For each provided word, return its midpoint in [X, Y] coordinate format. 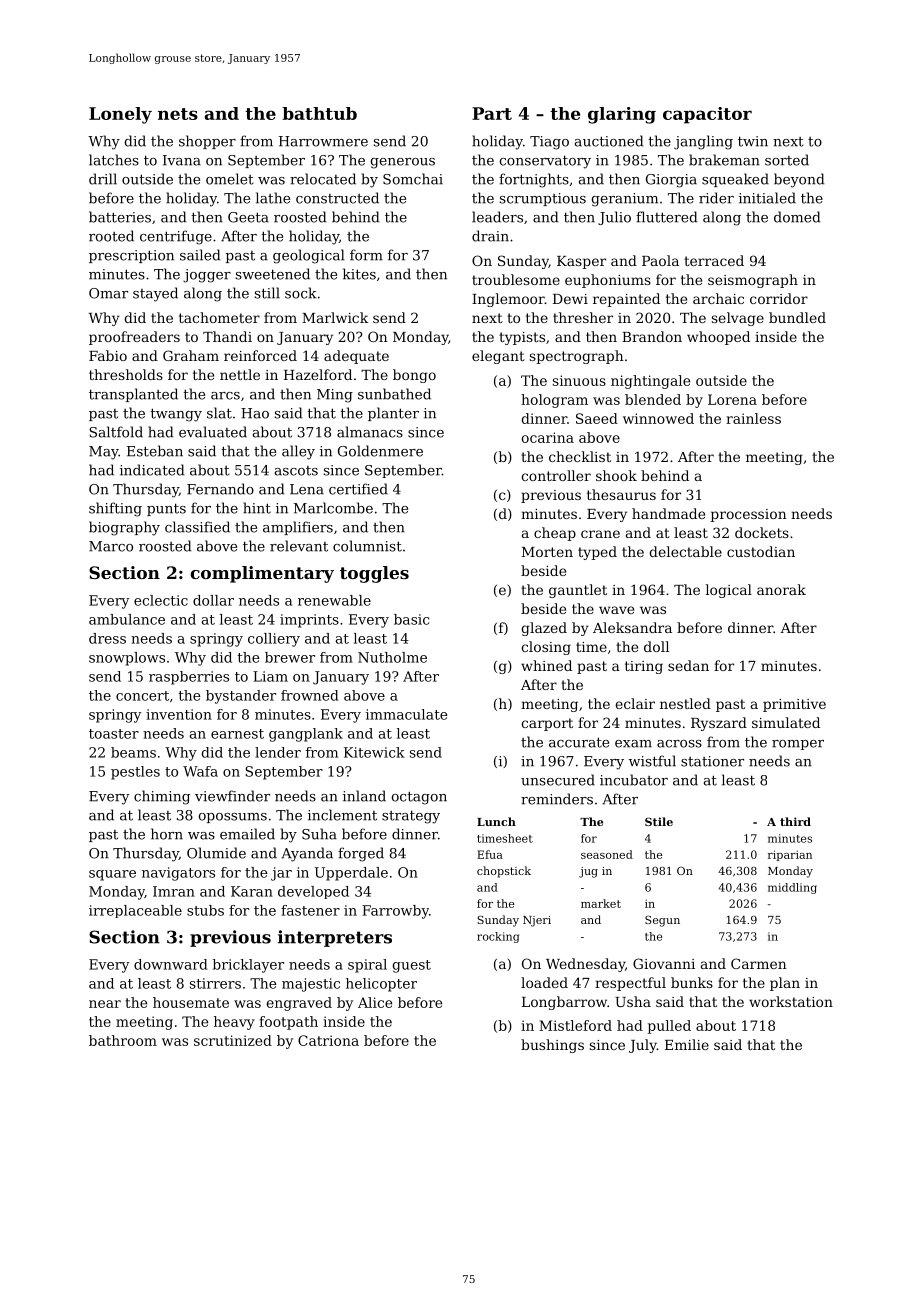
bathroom [123, 1040]
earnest [237, 734]
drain [490, 236]
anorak [781, 589]
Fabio [108, 355]
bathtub [319, 113]
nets [178, 114]
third [795, 821]
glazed [544, 629]
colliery [274, 640]
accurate [579, 742]
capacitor [707, 115]
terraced [714, 260]
